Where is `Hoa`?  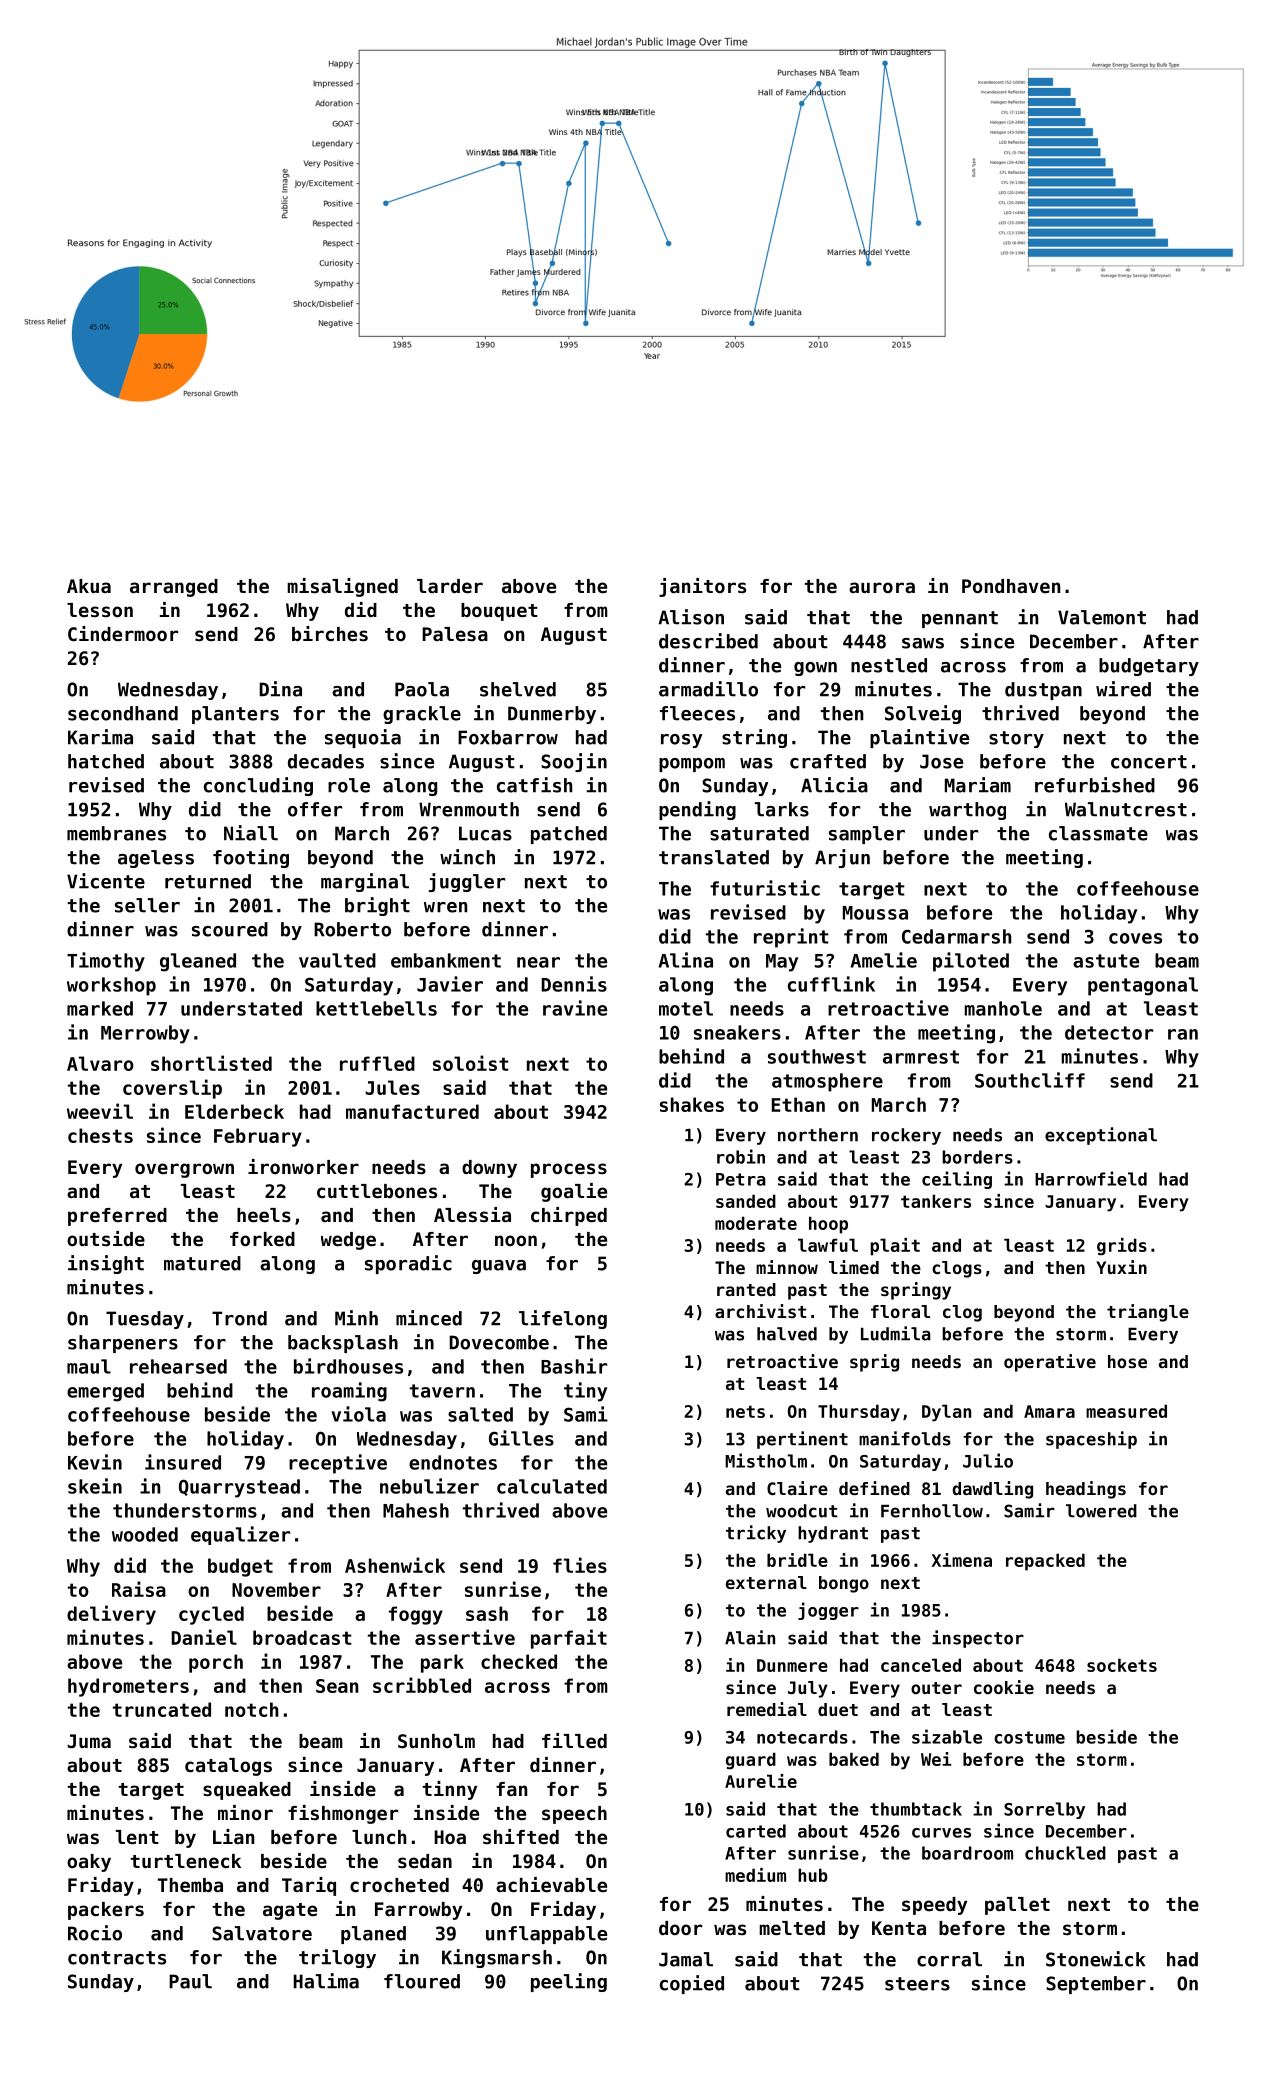
Hoa is located at coordinates (450, 1837).
